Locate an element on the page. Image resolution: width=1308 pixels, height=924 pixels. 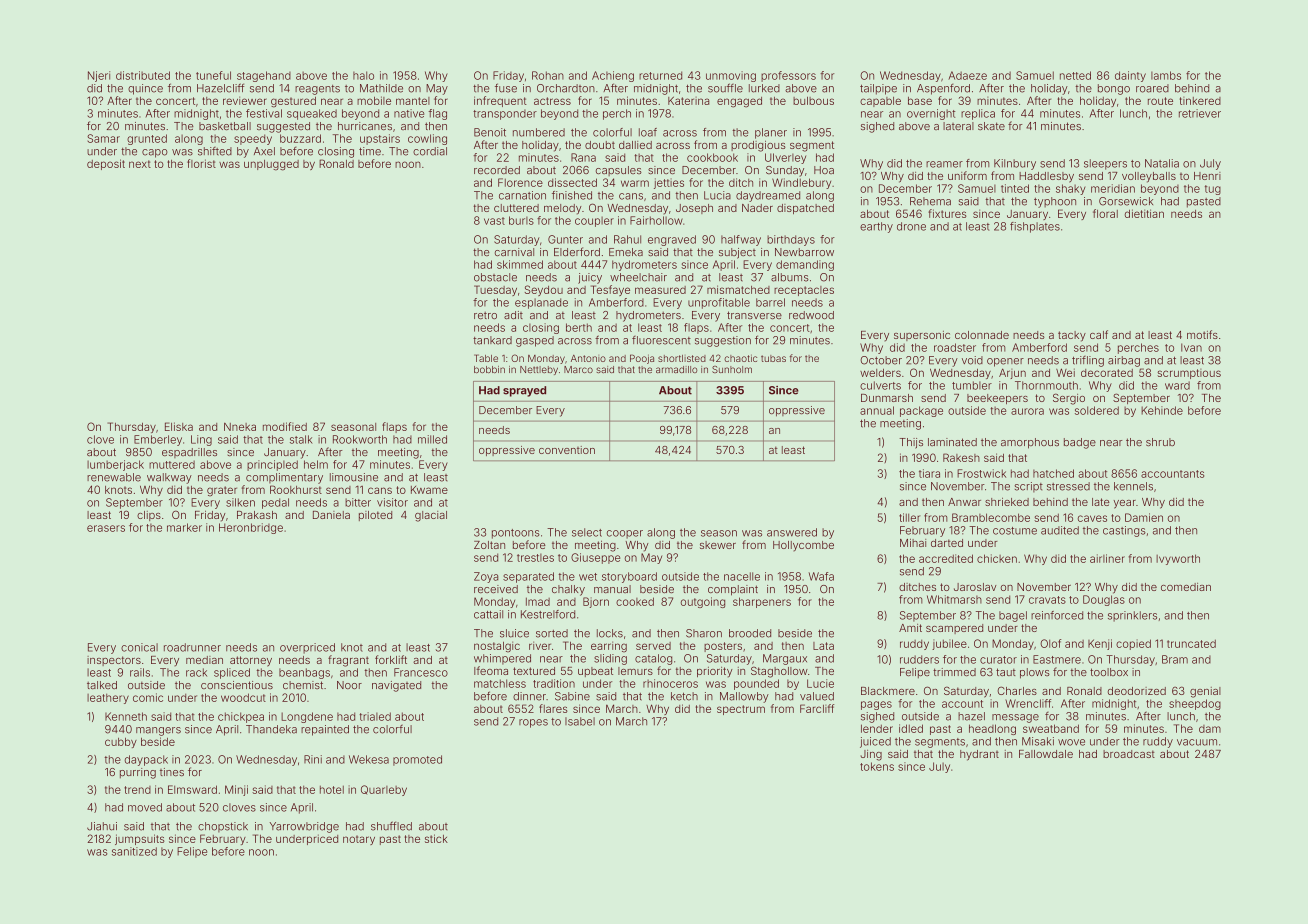
message is located at coordinates (1015, 718).
